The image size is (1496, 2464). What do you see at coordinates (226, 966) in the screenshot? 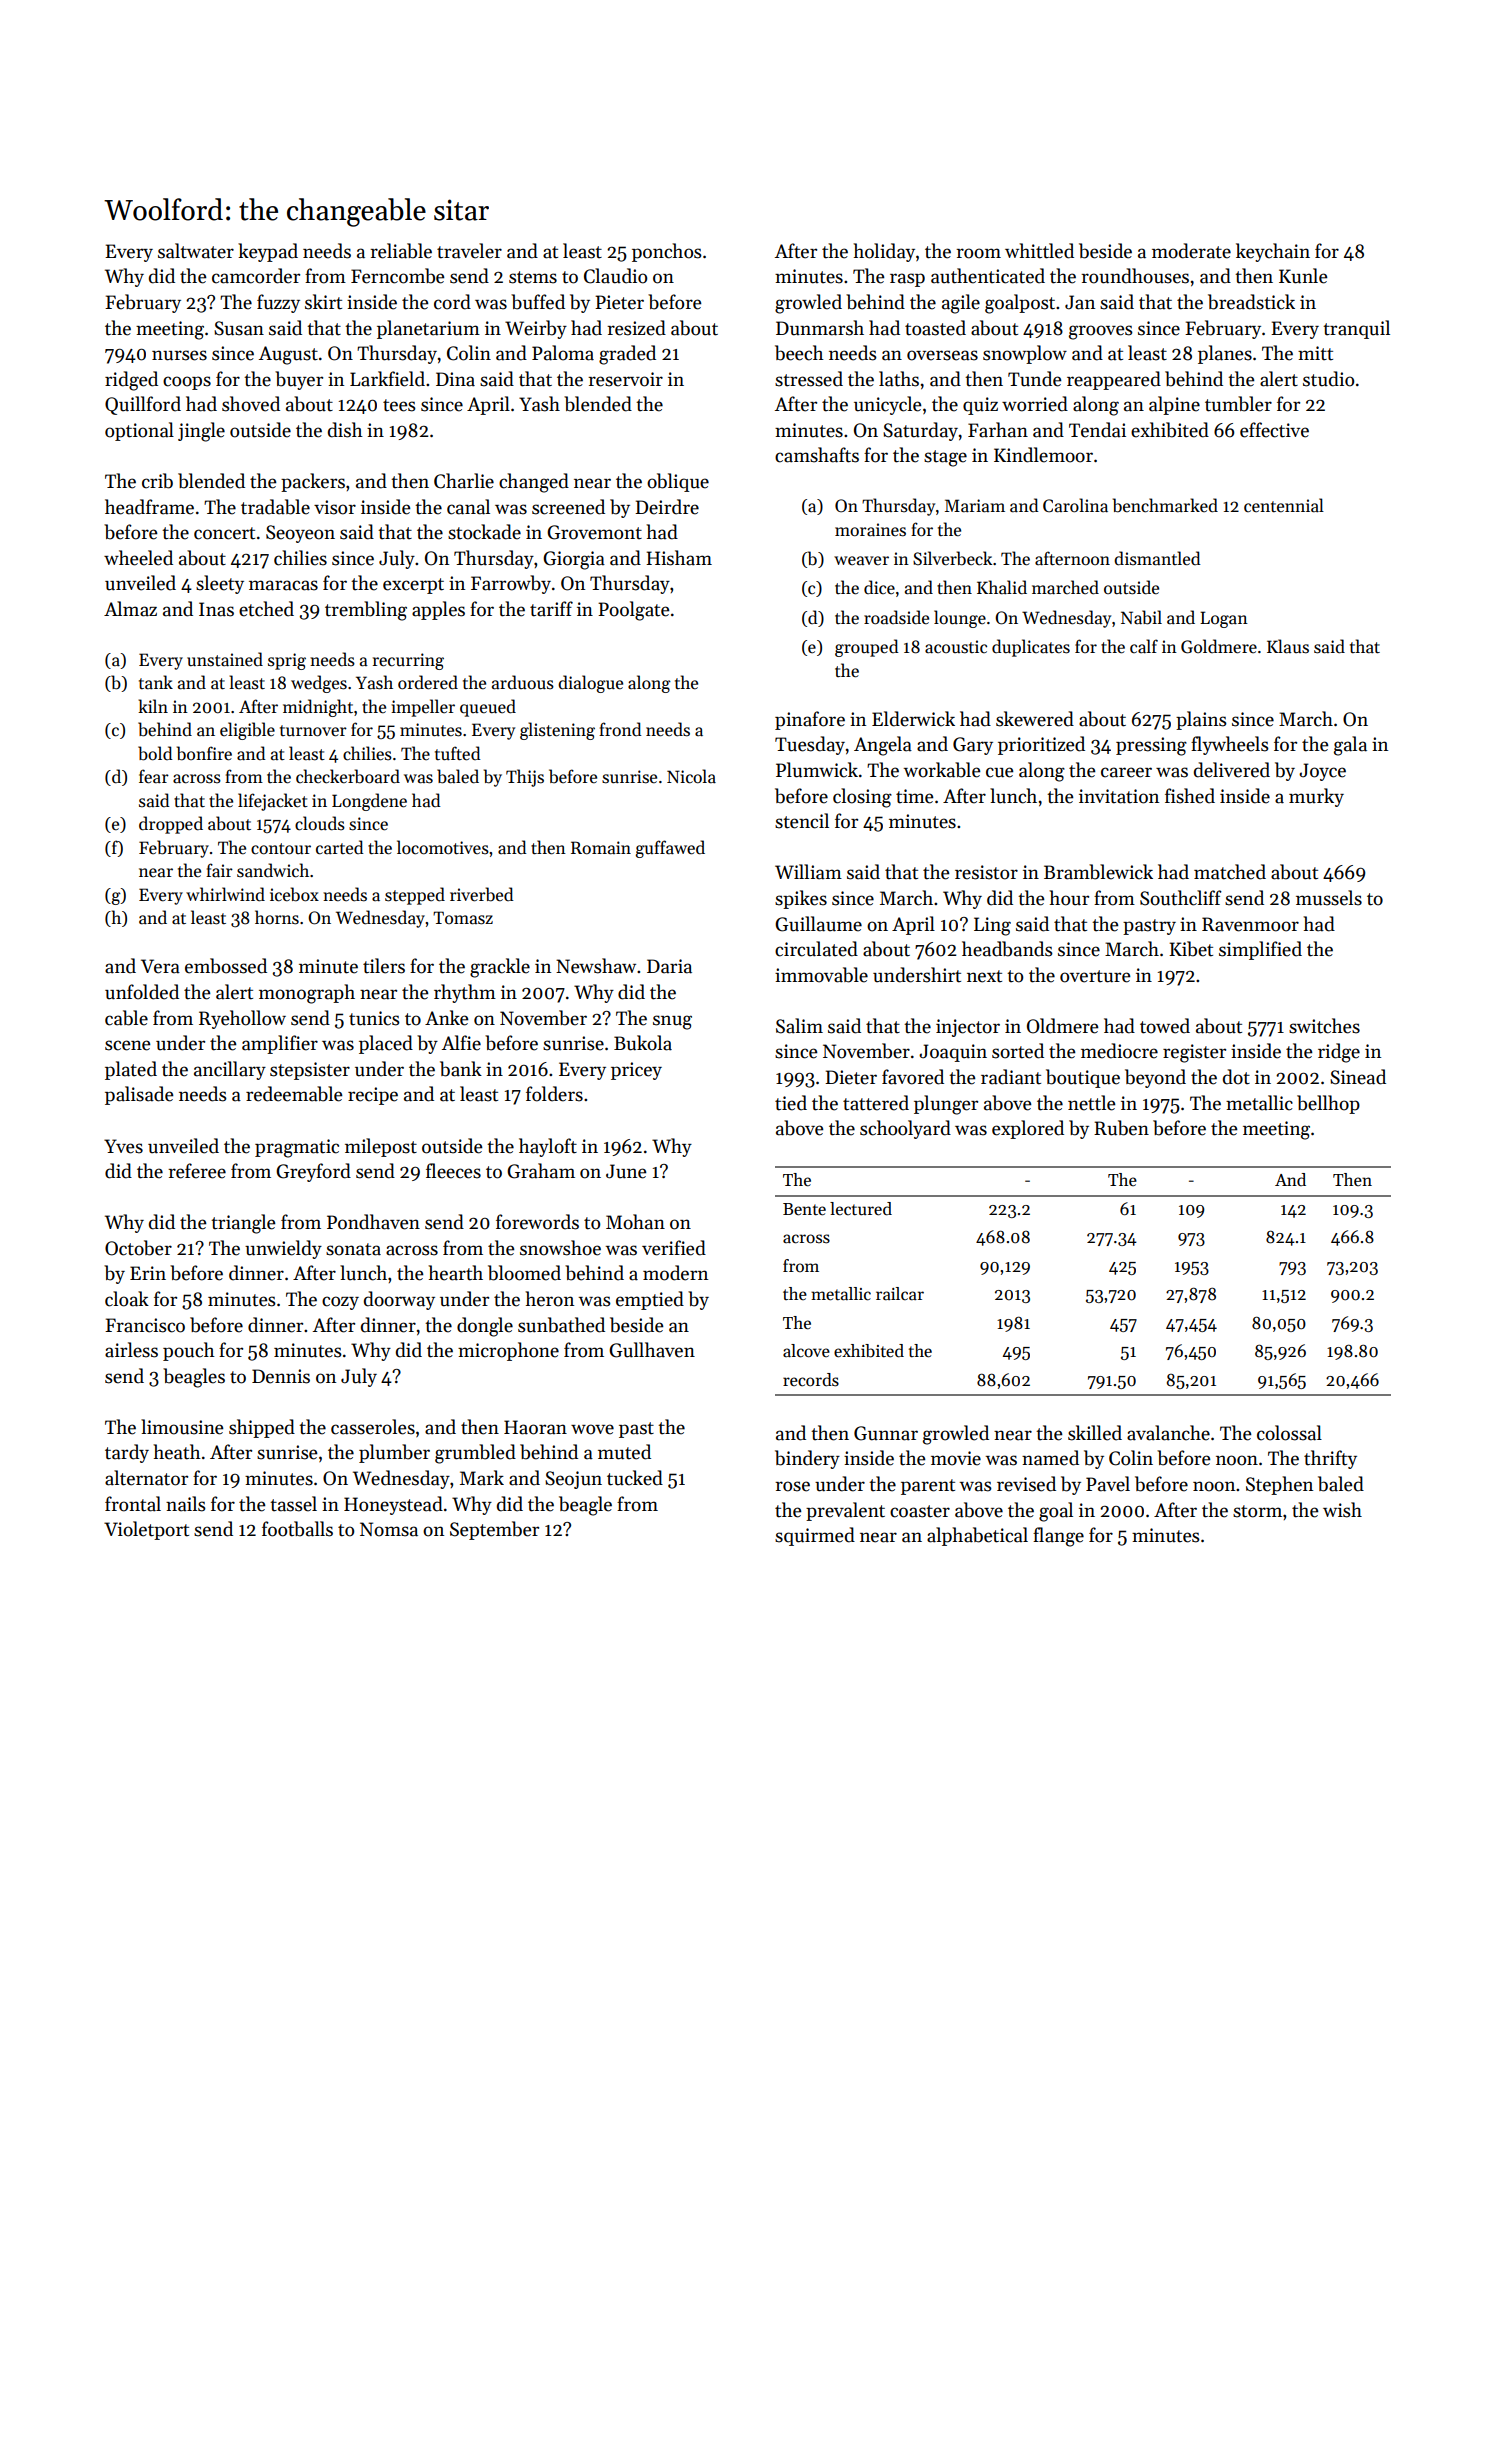
I see `embossed` at bounding box center [226, 966].
